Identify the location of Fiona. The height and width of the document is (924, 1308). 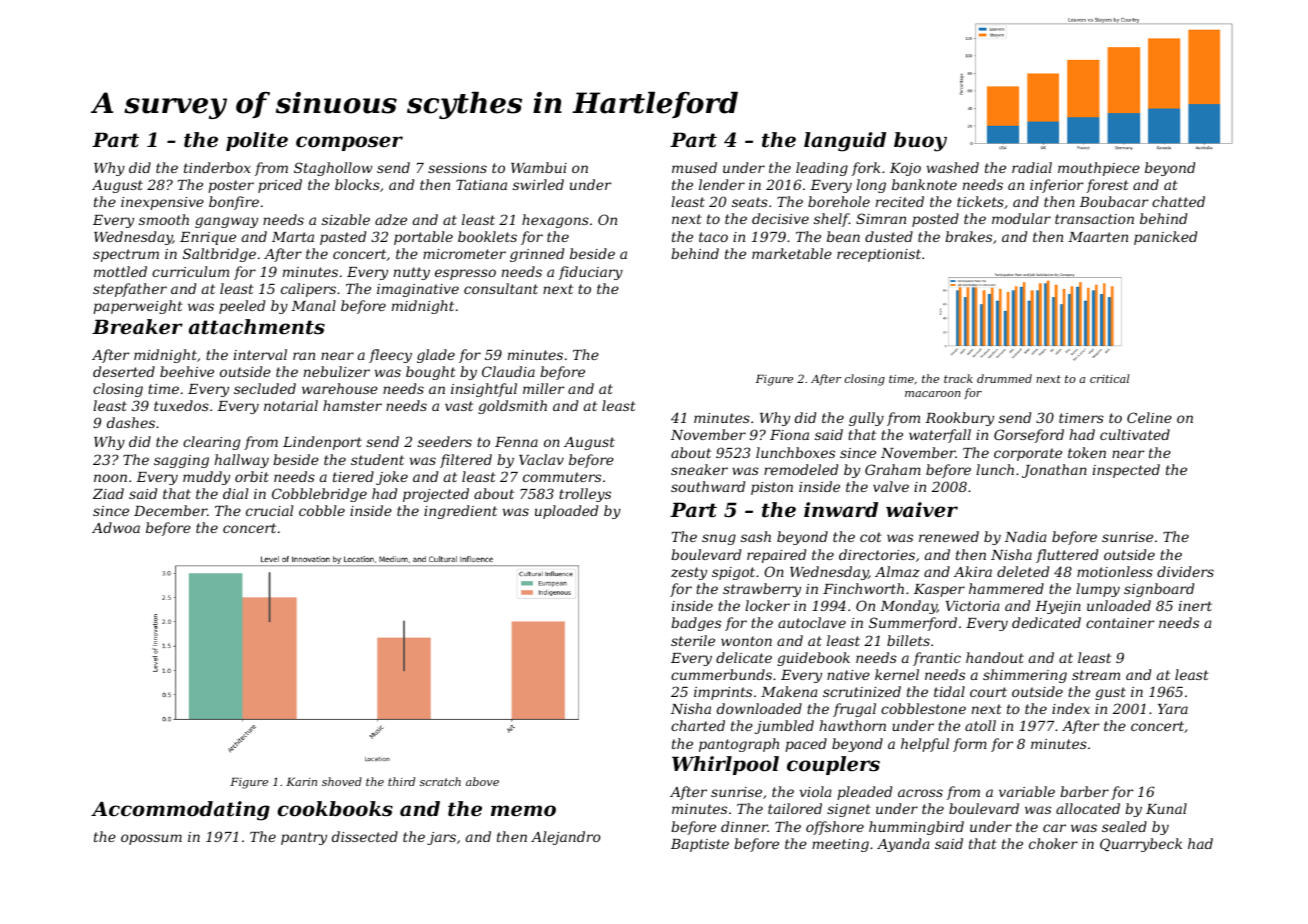
(789, 435).
